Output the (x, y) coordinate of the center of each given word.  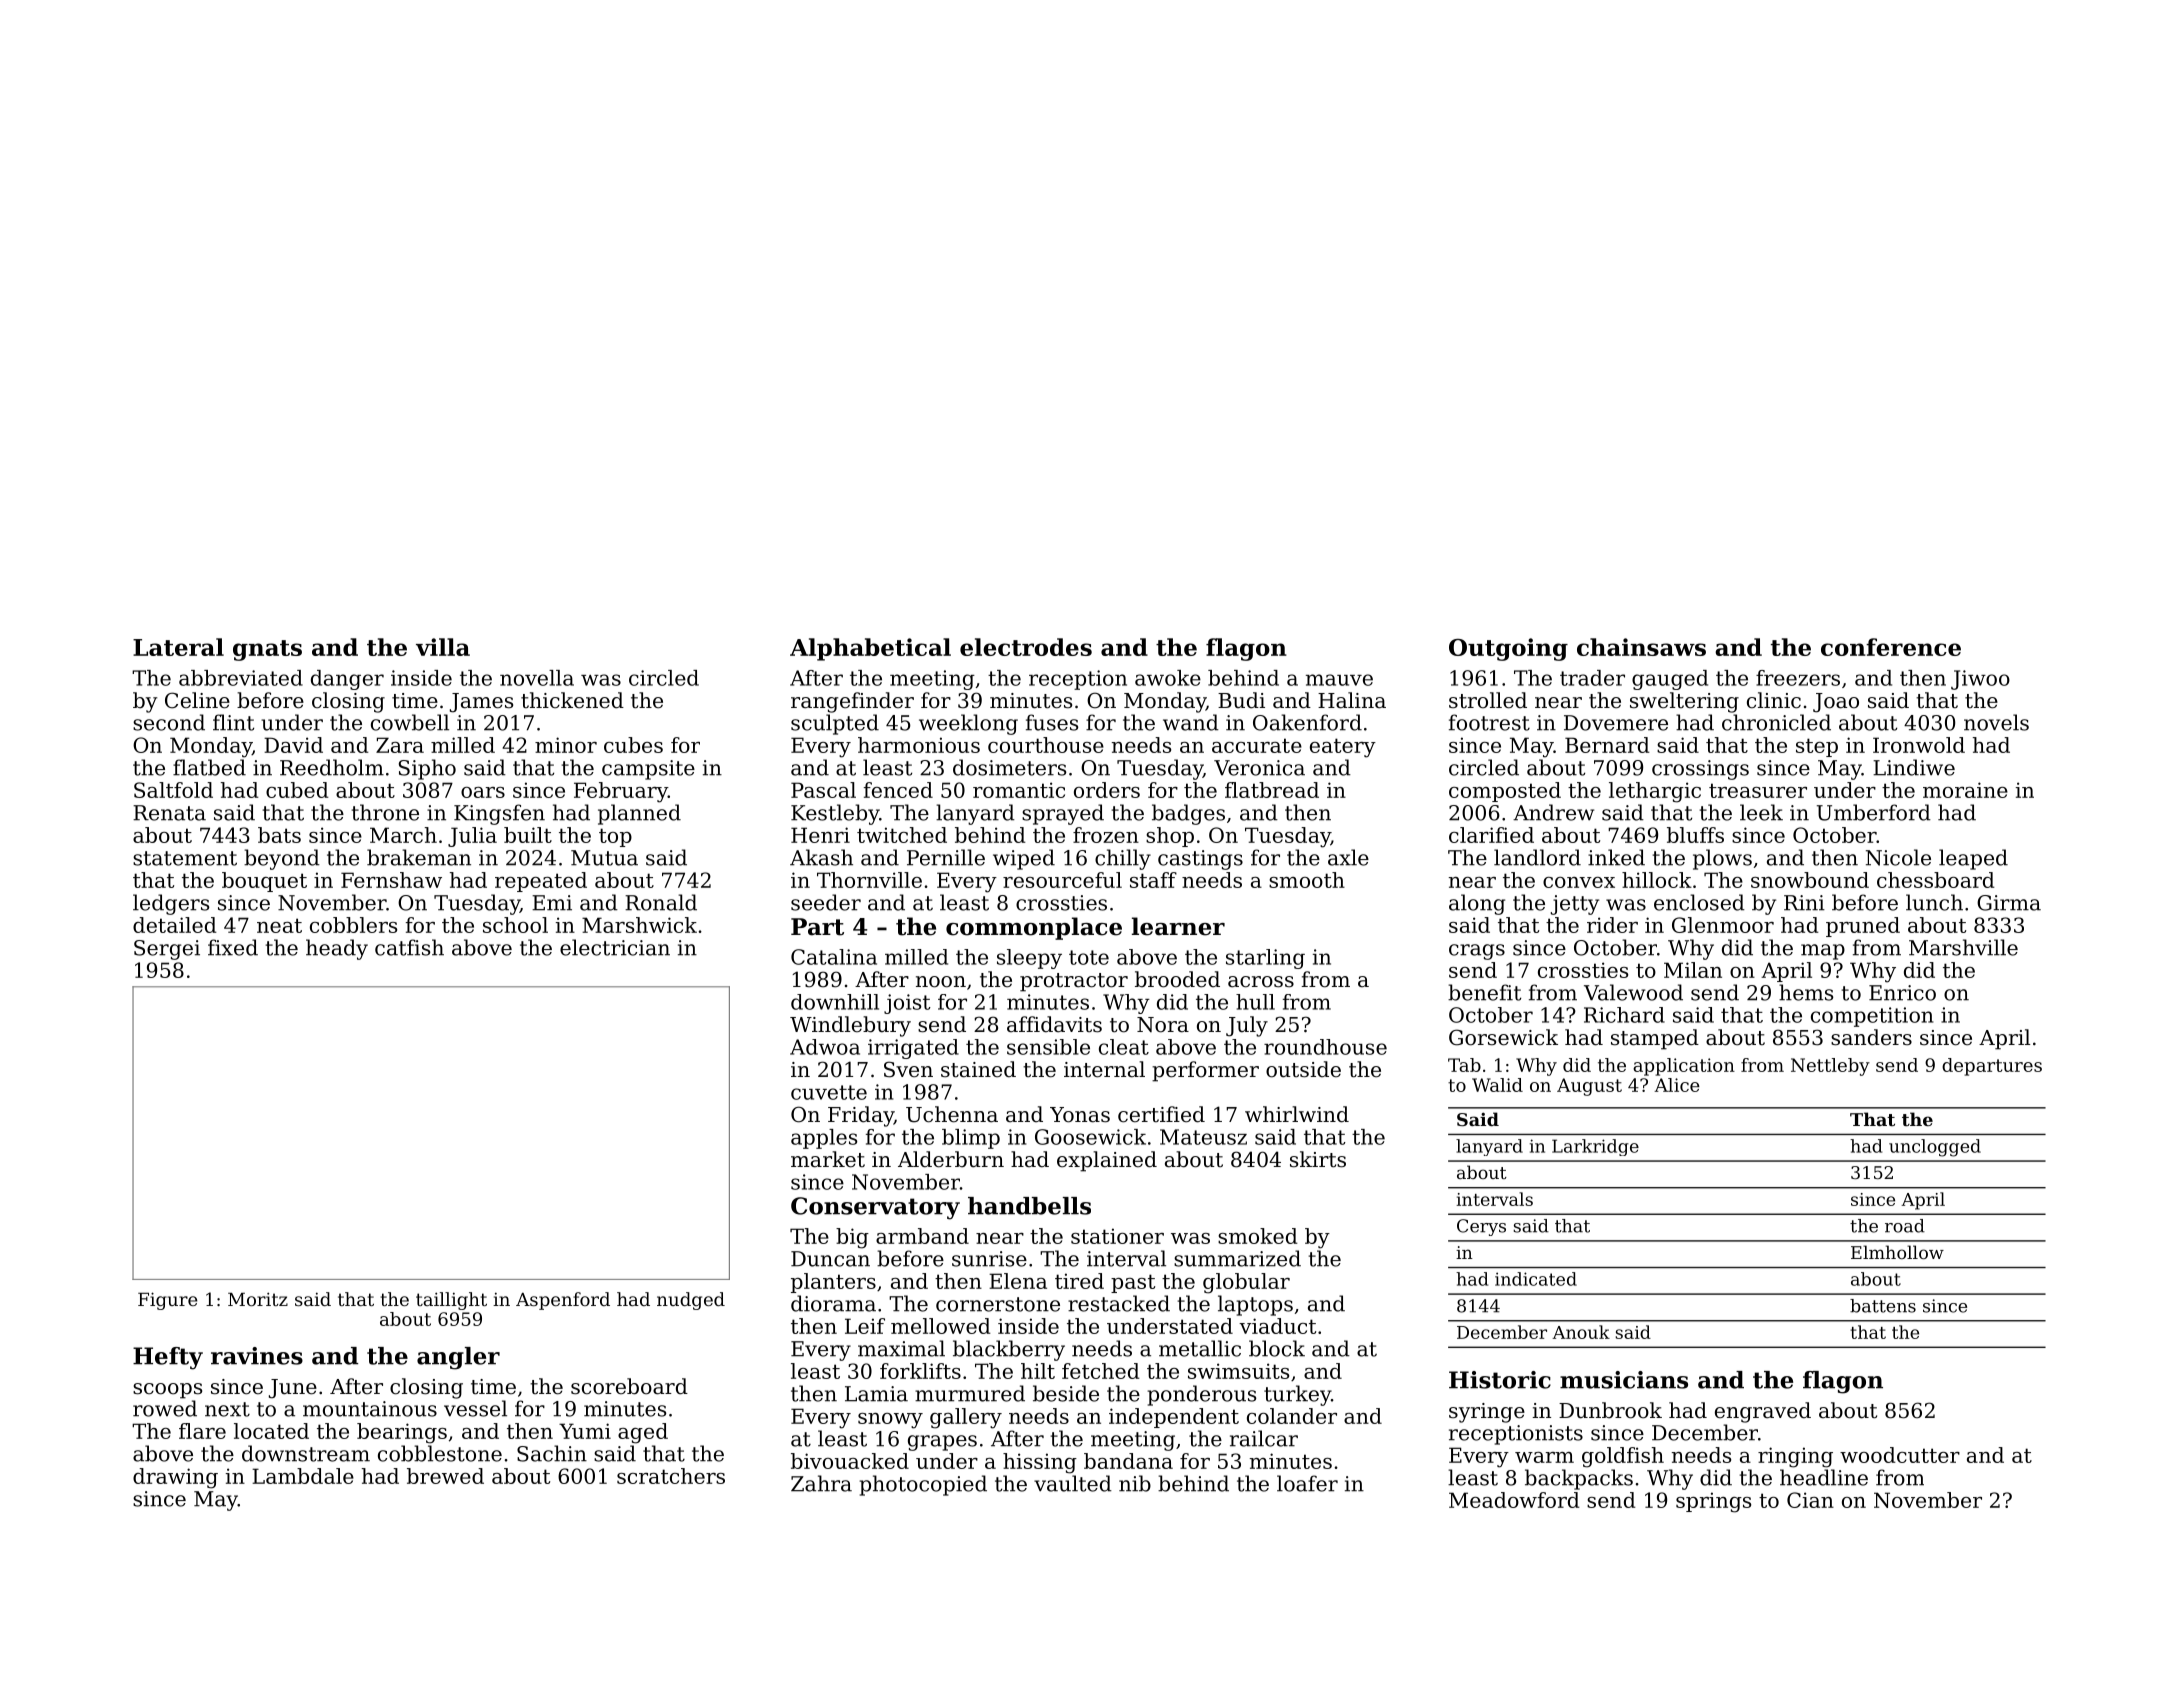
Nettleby (1830, 1067)
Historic (1500, 1380)
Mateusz (1203, 1137)
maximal (901, 1348)
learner (1178, 926)
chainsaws (1641, 647)
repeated (541, 882)
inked (1616, 857)
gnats (267, 650)
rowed (165, 1408)
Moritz (258, 1299)
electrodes (1026, 647)
